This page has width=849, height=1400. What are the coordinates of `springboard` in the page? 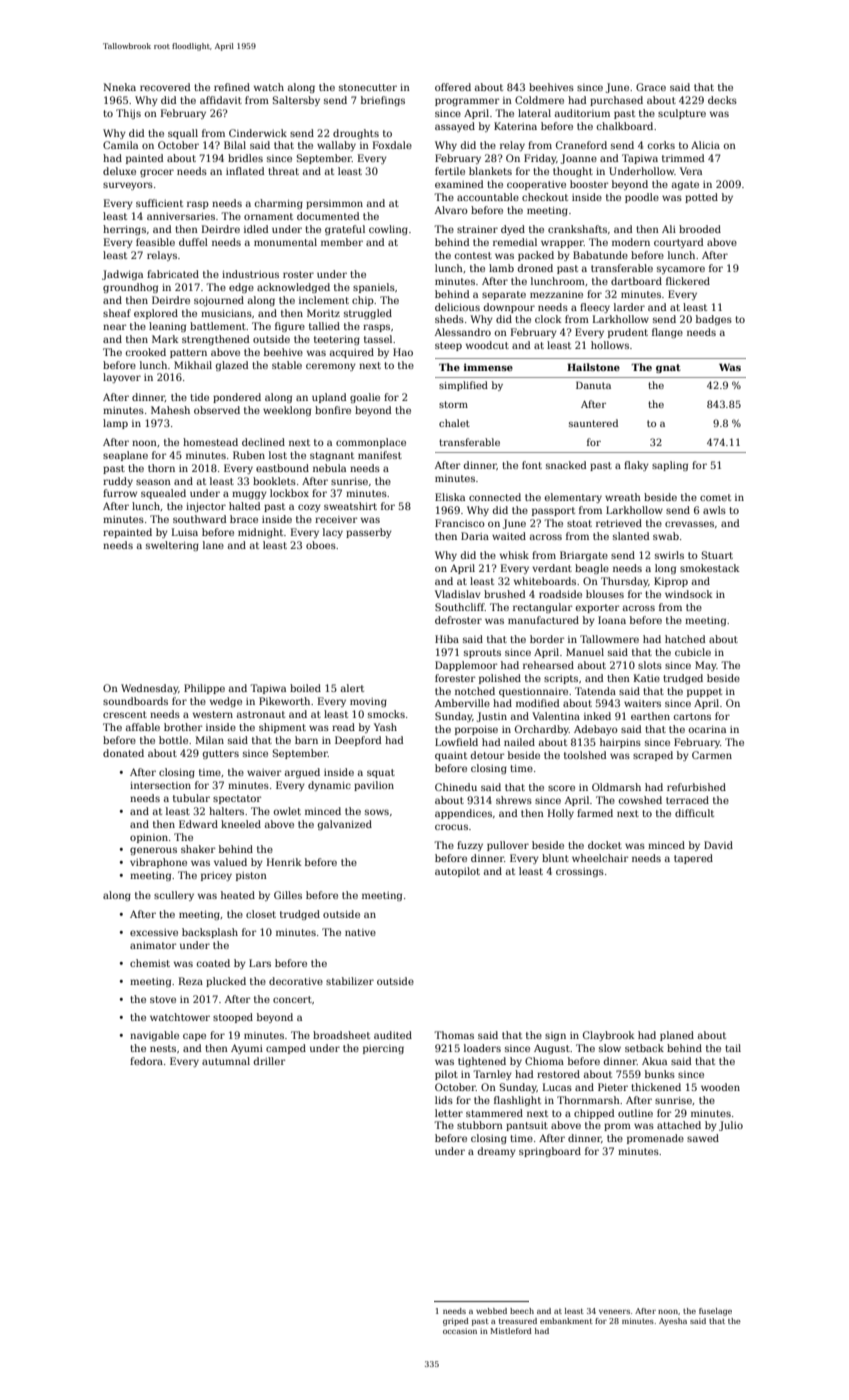 It's located at (550, 1152).
